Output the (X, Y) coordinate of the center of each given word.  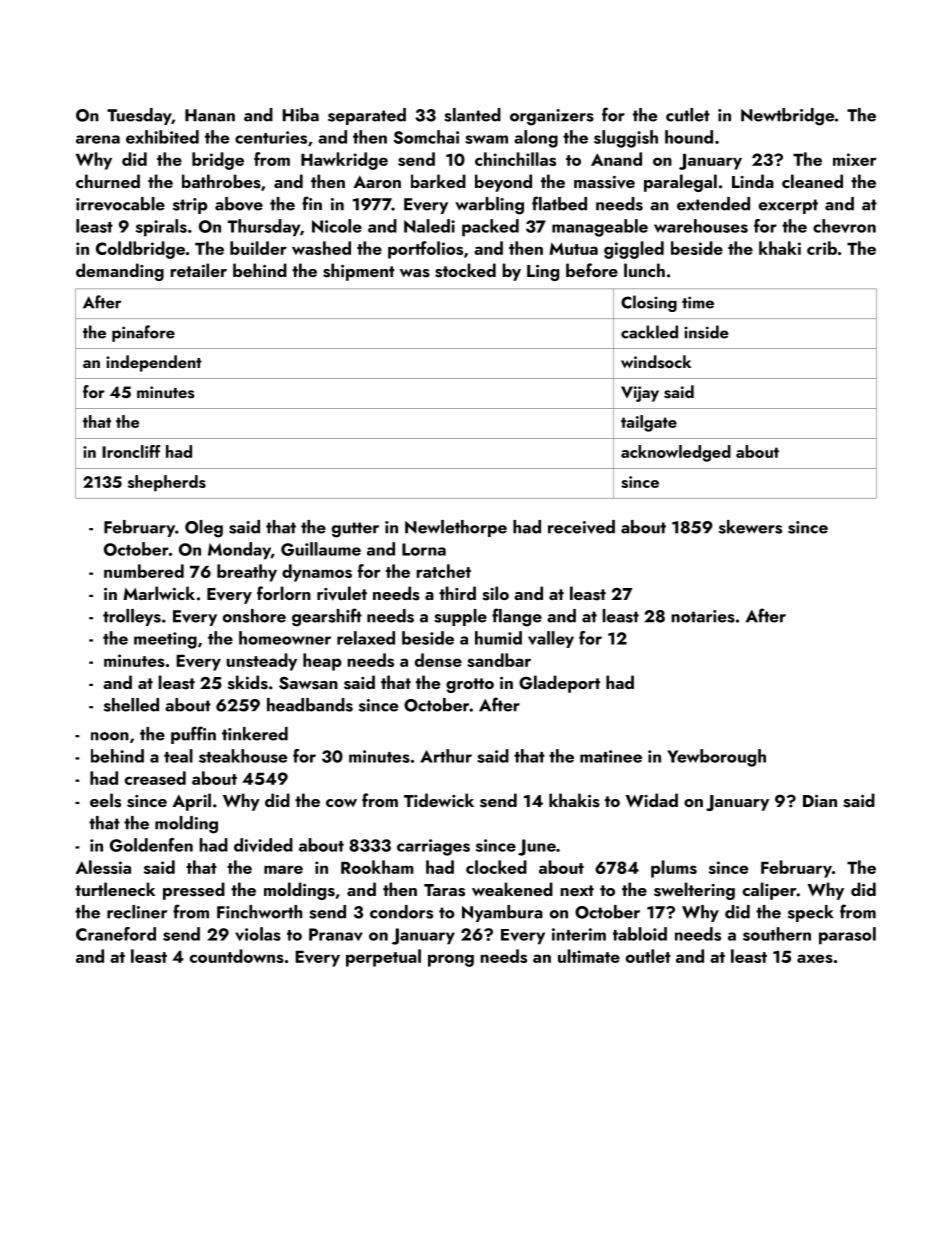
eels (105, 800)
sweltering (694, 891)
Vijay (640, 394)
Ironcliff (131, 451)
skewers (750, 527)
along (536, 139)
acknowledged (676, 453)
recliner (137, 912)
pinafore (143, 333)
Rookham (377, 867)
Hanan (210, 115)
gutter (355, 530)
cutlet (688, 115)
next (577, 890)
